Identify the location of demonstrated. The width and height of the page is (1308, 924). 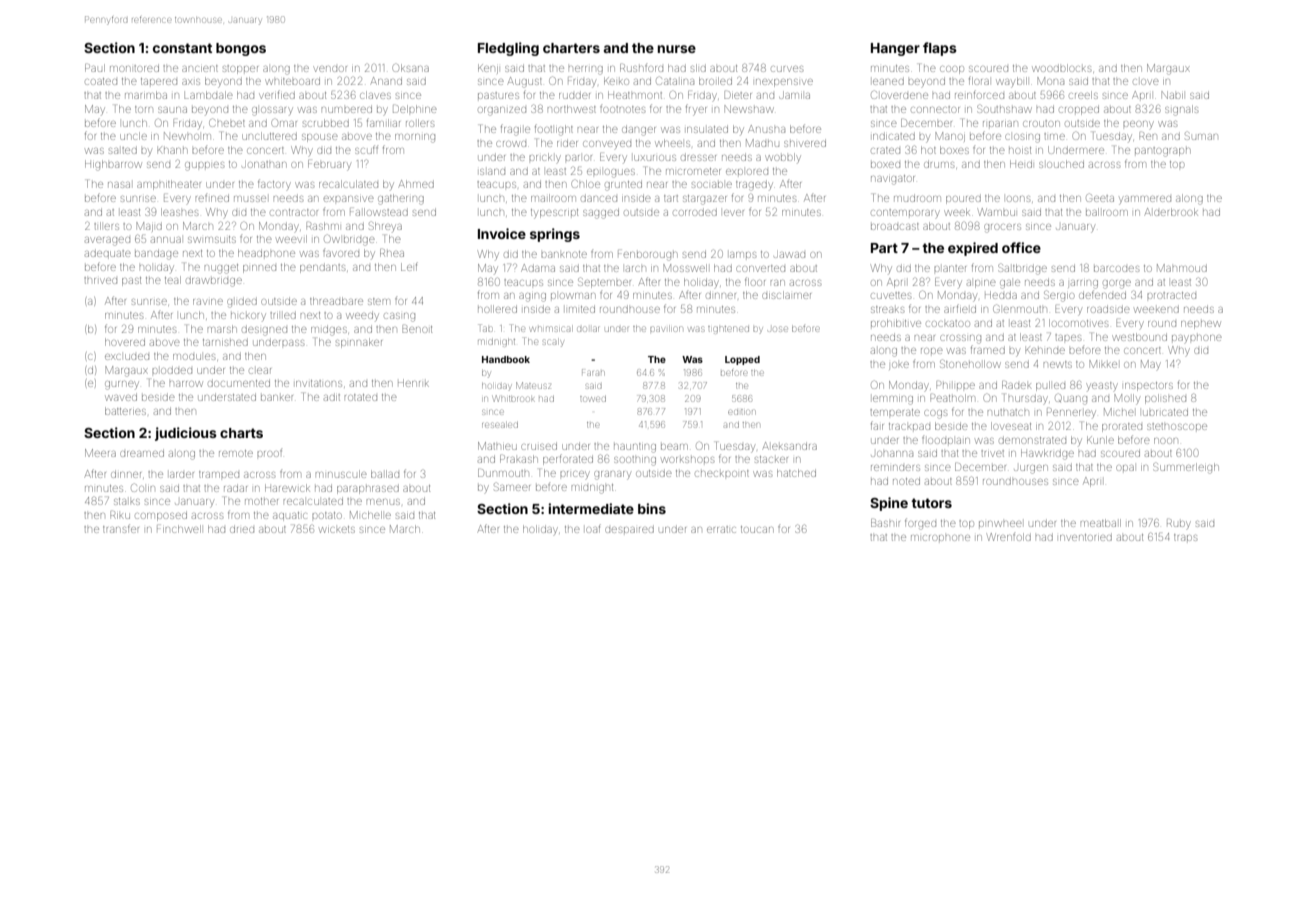
(1032, 440).
